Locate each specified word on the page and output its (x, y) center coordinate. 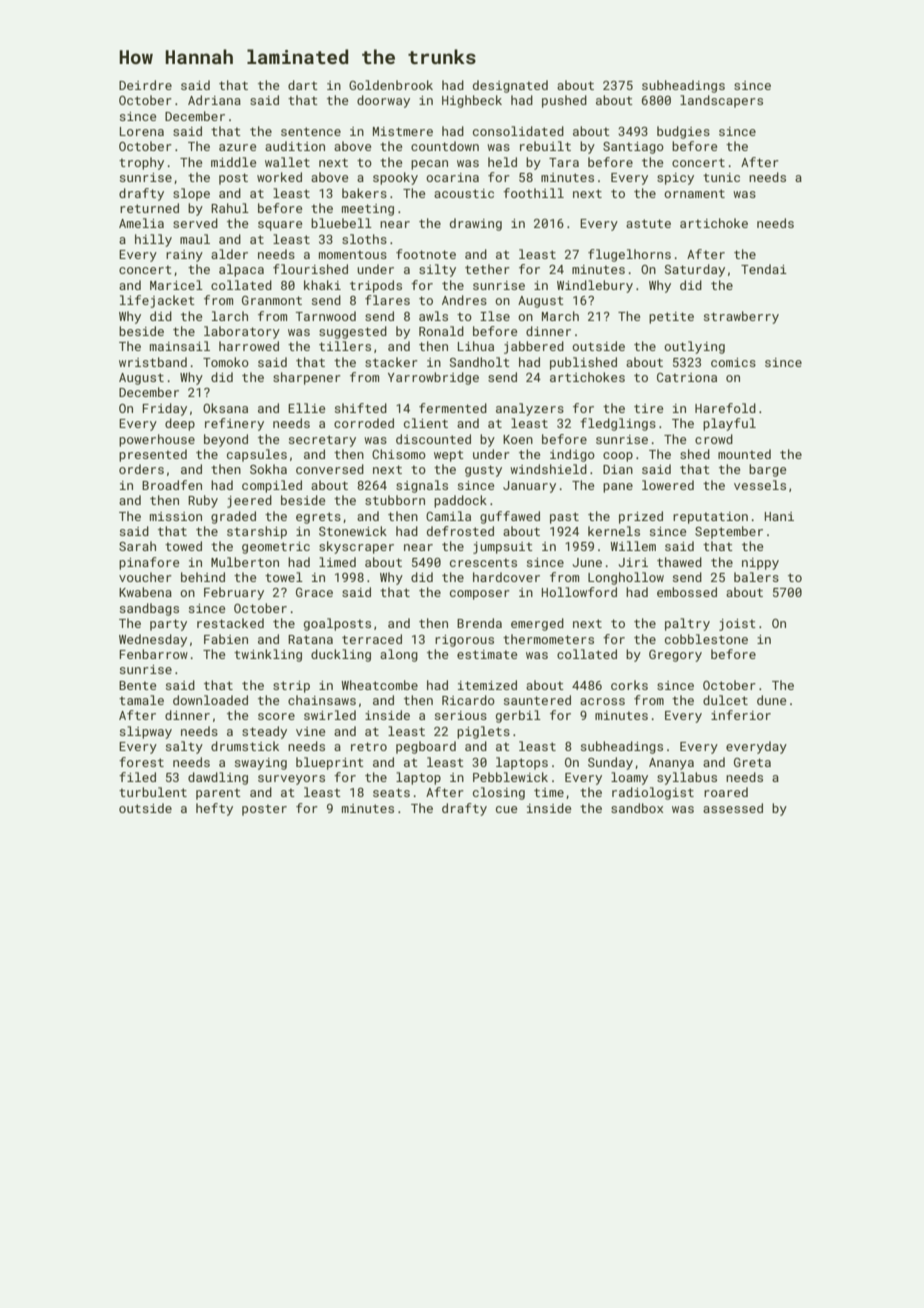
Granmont (272, 300)
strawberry (741, 317)
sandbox (637, 808)
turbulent (153, 792)
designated (510, 86)
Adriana (214, 100)
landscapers (721, 101)
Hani (779, 516)
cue (506, 809)
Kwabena (145, 592)
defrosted (460, 531)
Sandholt (480, 362)
